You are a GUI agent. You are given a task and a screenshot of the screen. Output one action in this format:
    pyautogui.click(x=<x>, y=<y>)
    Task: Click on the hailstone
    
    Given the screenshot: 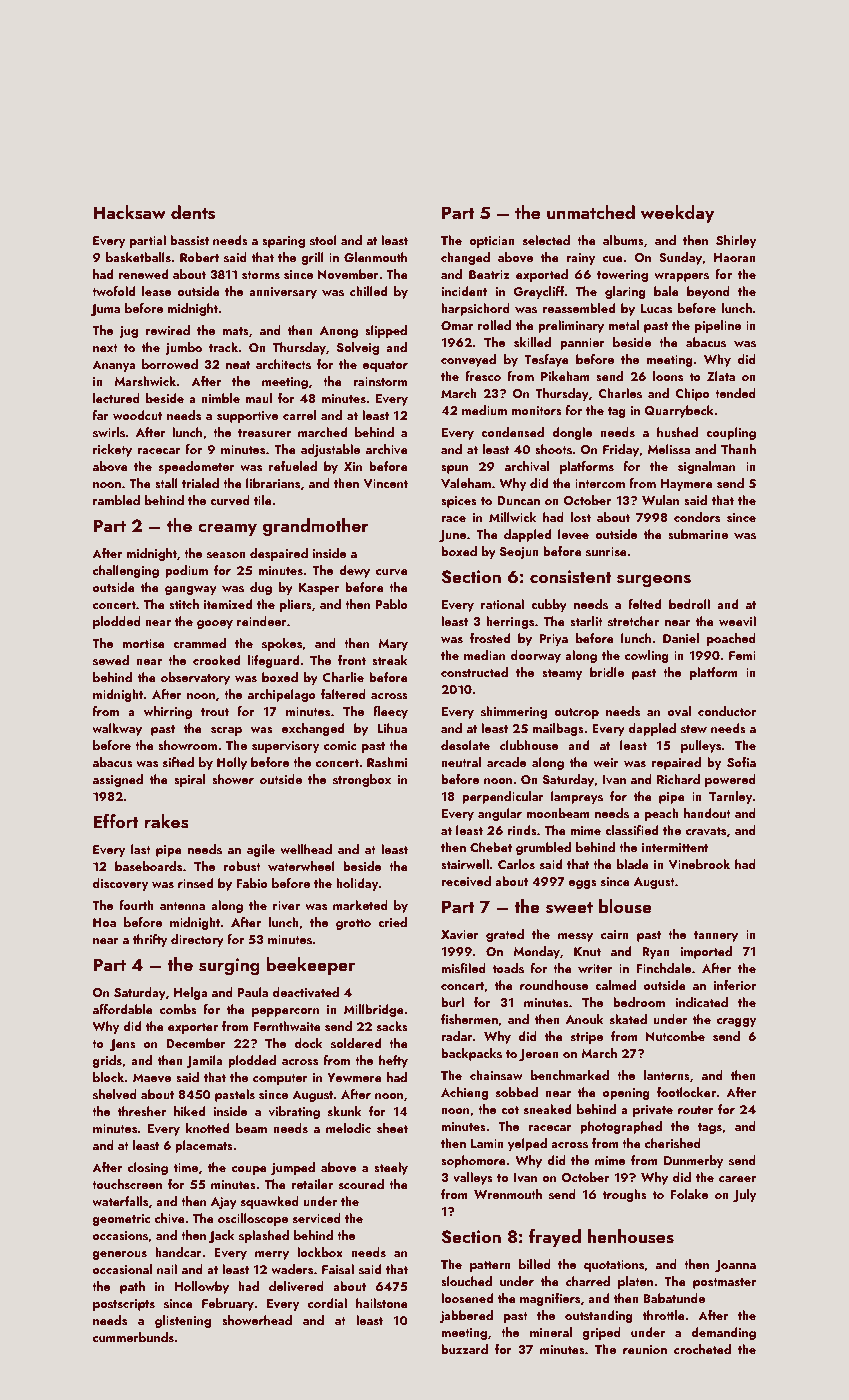 What is the action you would take?
    pyautogui.click(x=382, y=1303)
